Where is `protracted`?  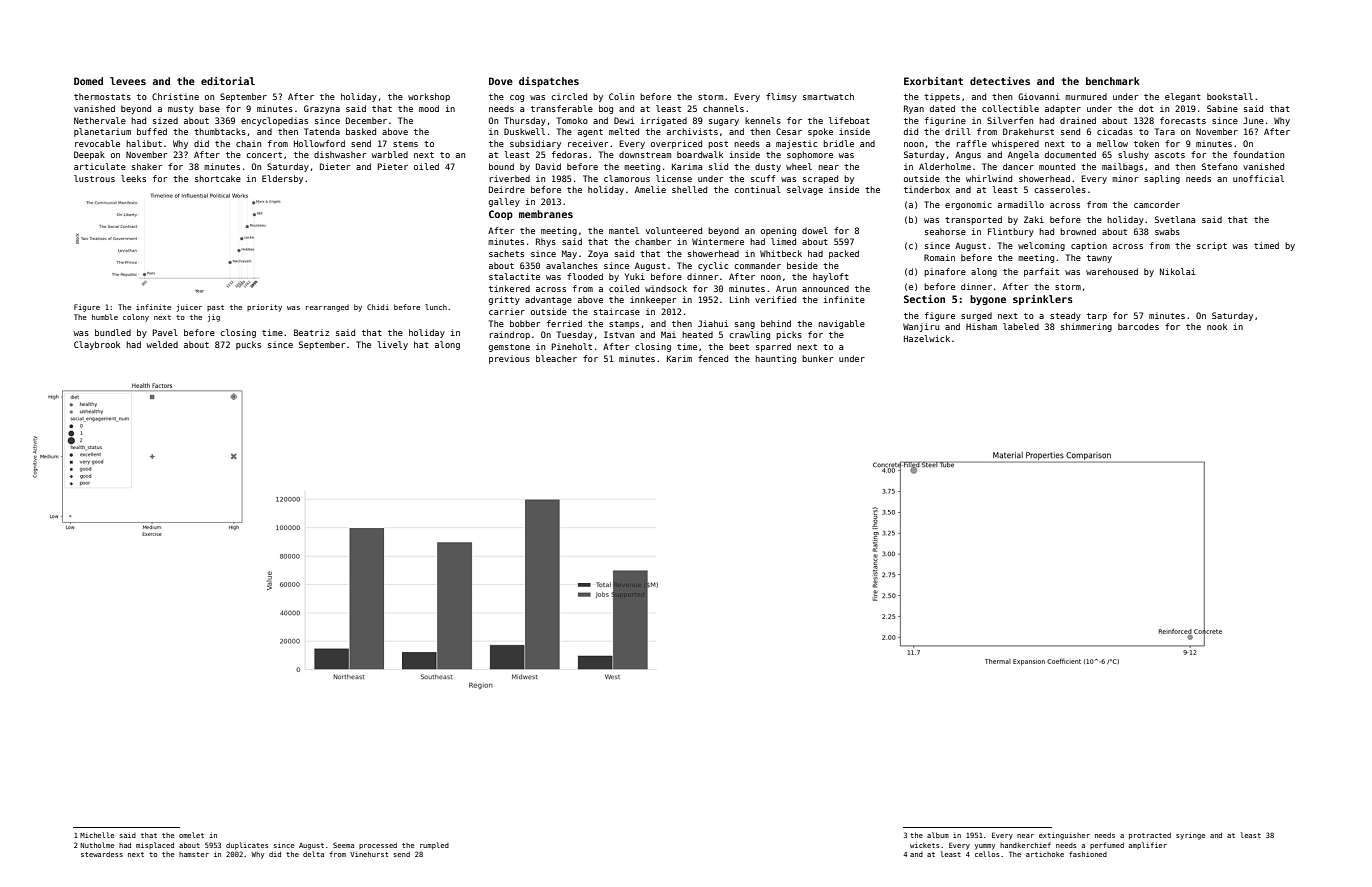
protracted is located at coordinates (1150, 836).
